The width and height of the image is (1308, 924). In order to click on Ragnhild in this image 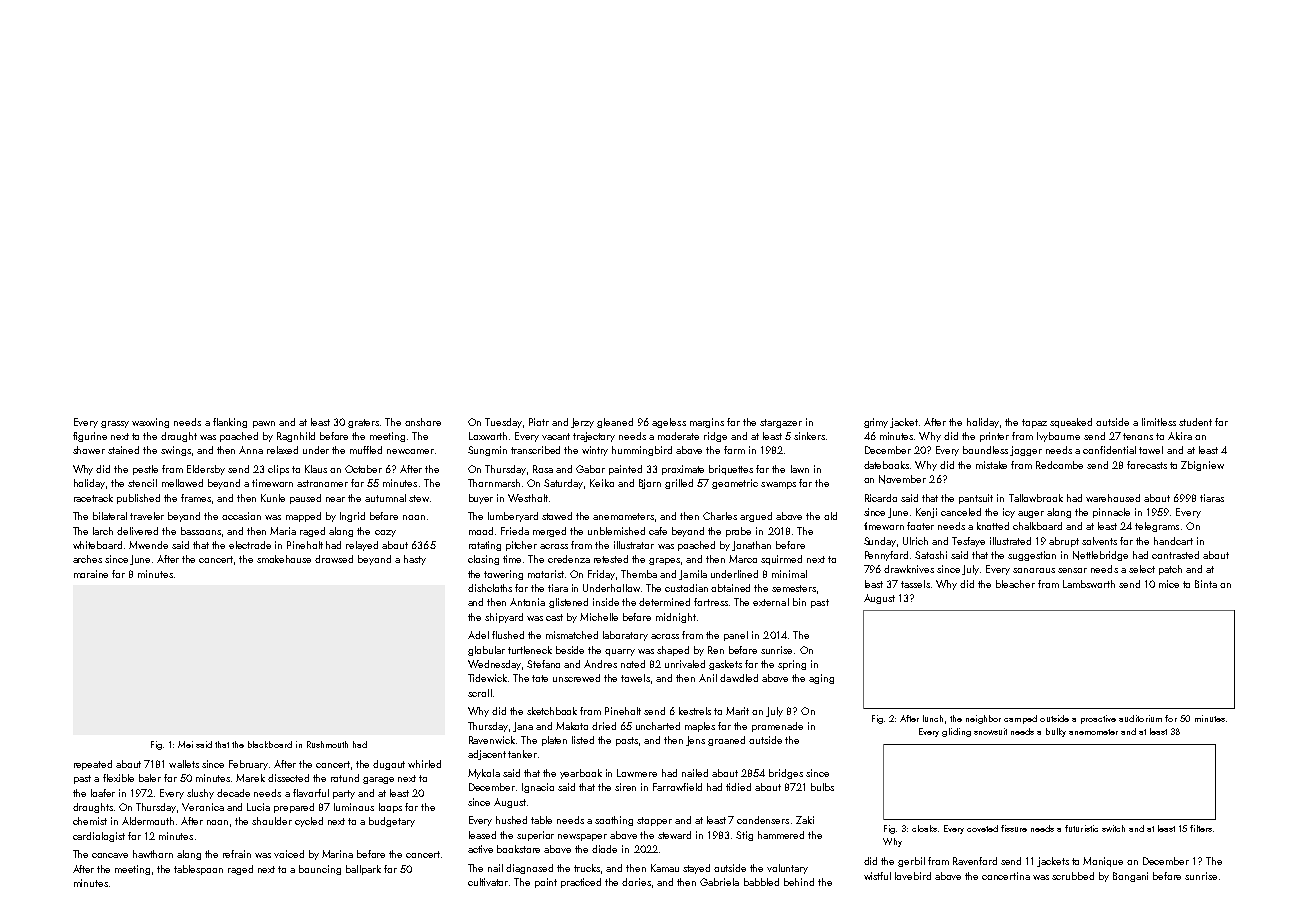, I will do `click(296, 437)`.
